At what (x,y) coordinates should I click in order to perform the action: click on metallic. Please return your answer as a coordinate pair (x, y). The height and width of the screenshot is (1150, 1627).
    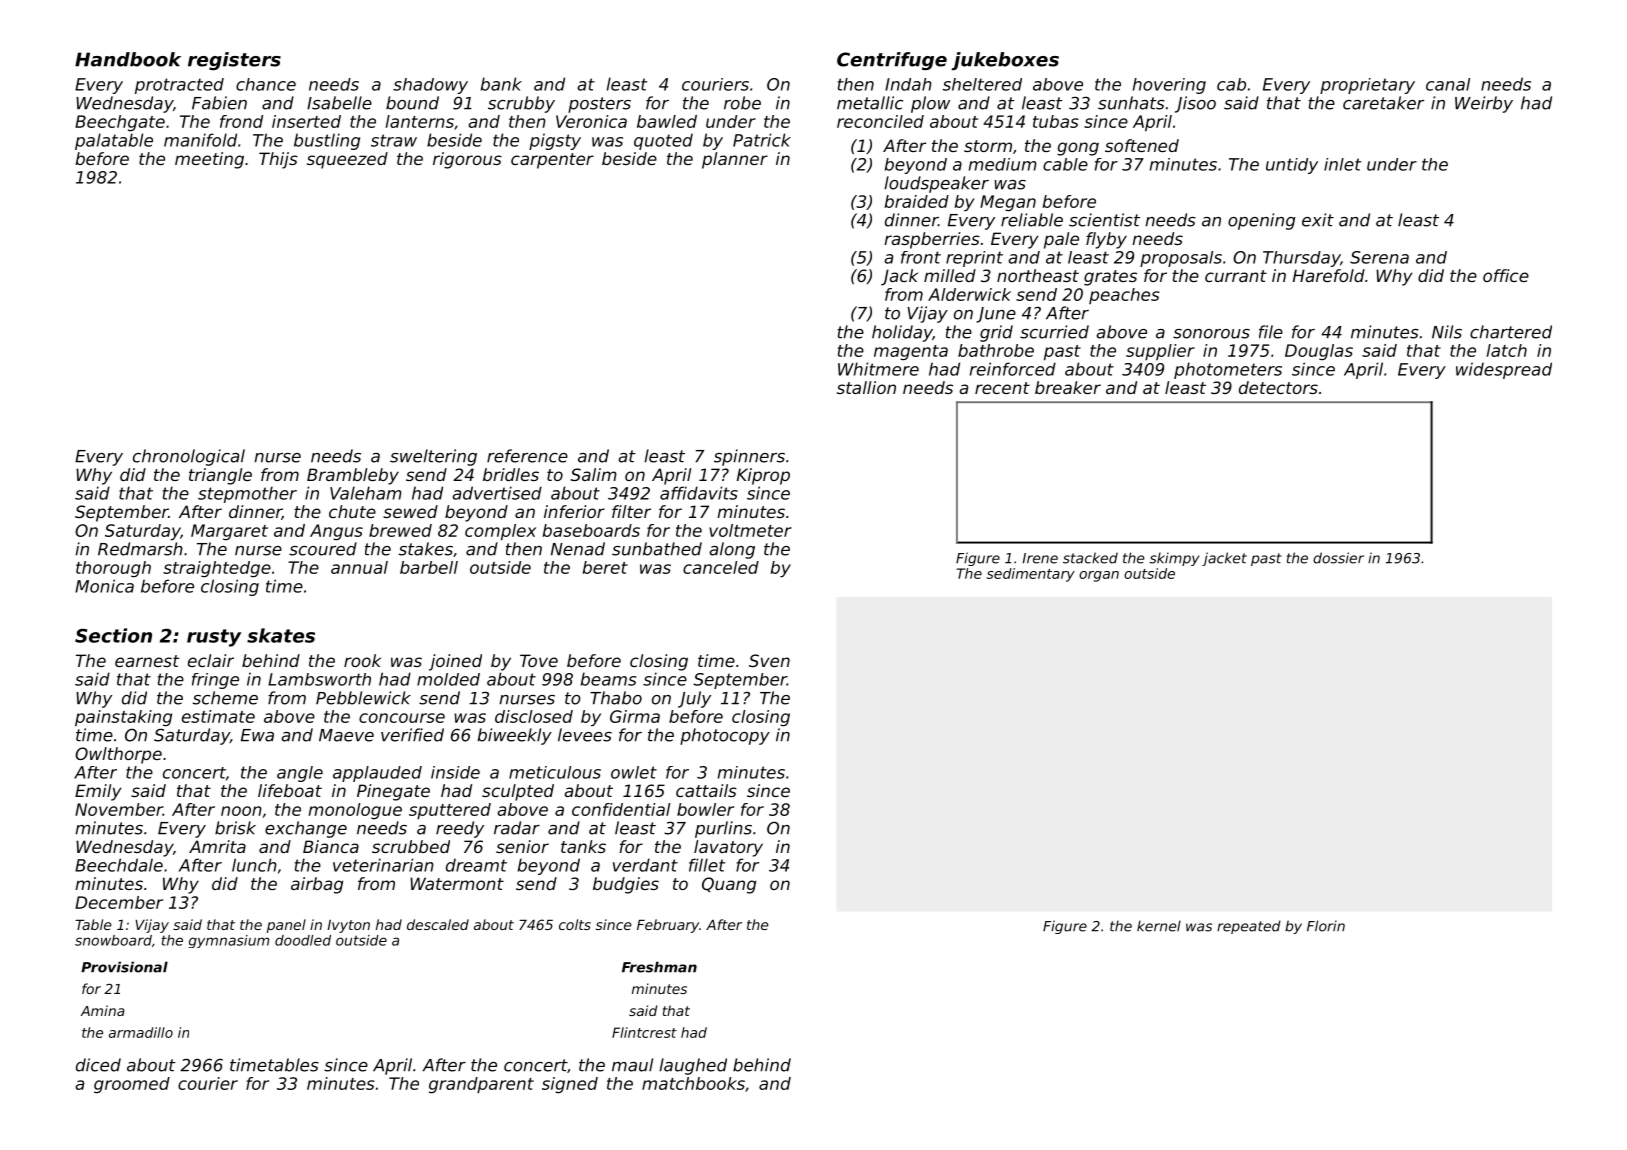
    Looking at the image, I should click on (870, 103).
